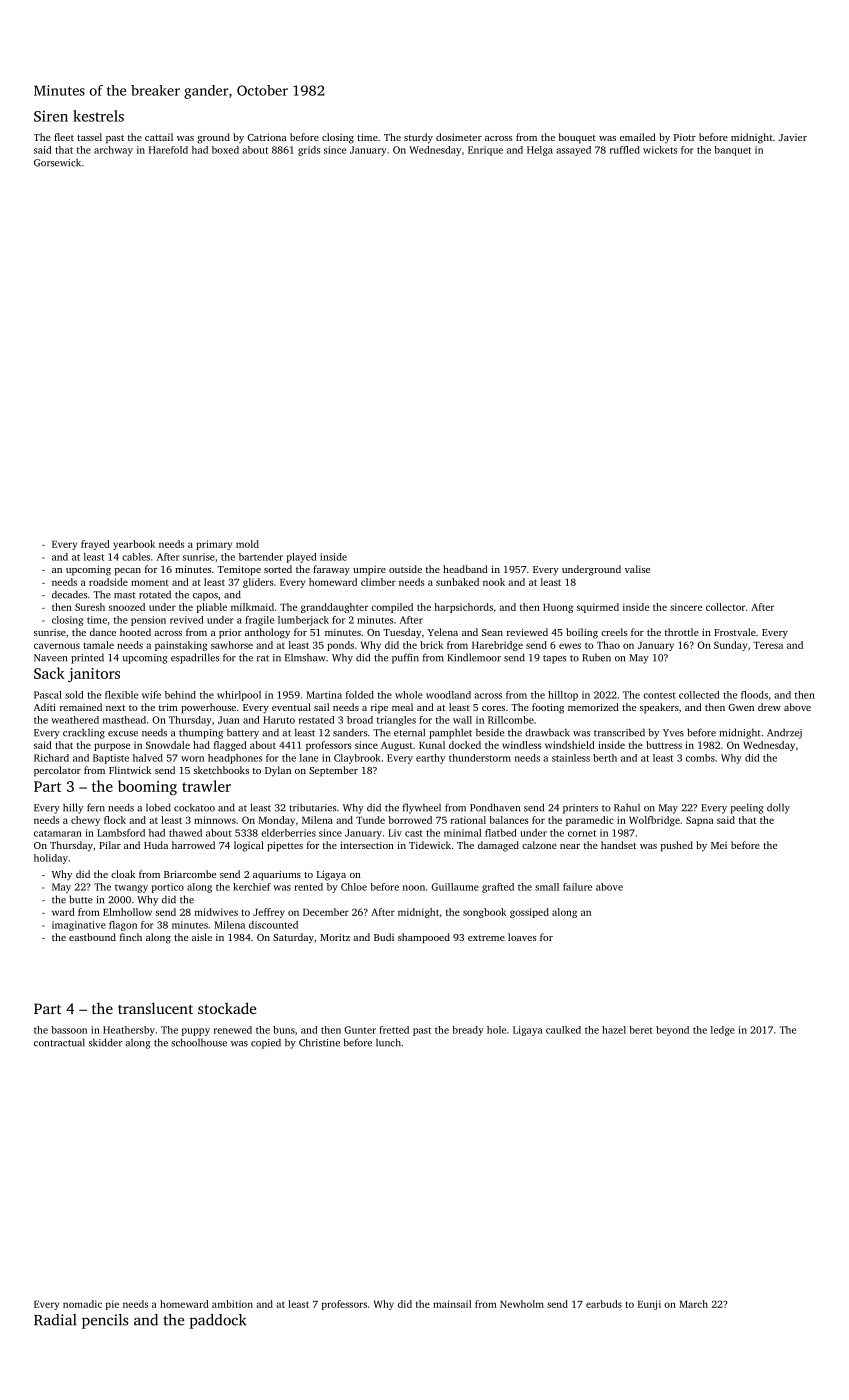  Describe the element at coordinates (131, 888) in the screenshot. I see `twangy` at that location.
